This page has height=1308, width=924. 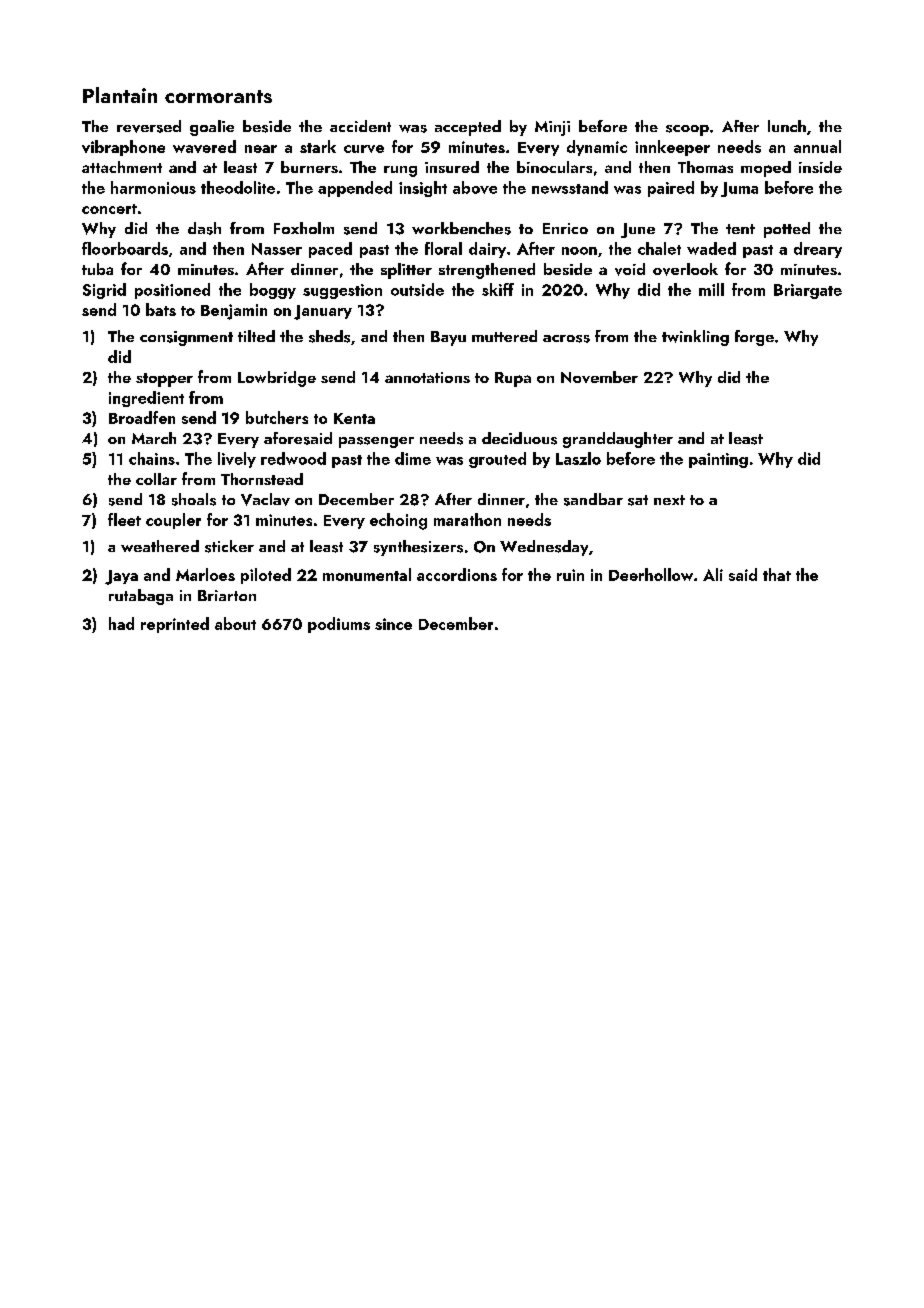 I want to click on cormorants, so click(x=218, y=96).
